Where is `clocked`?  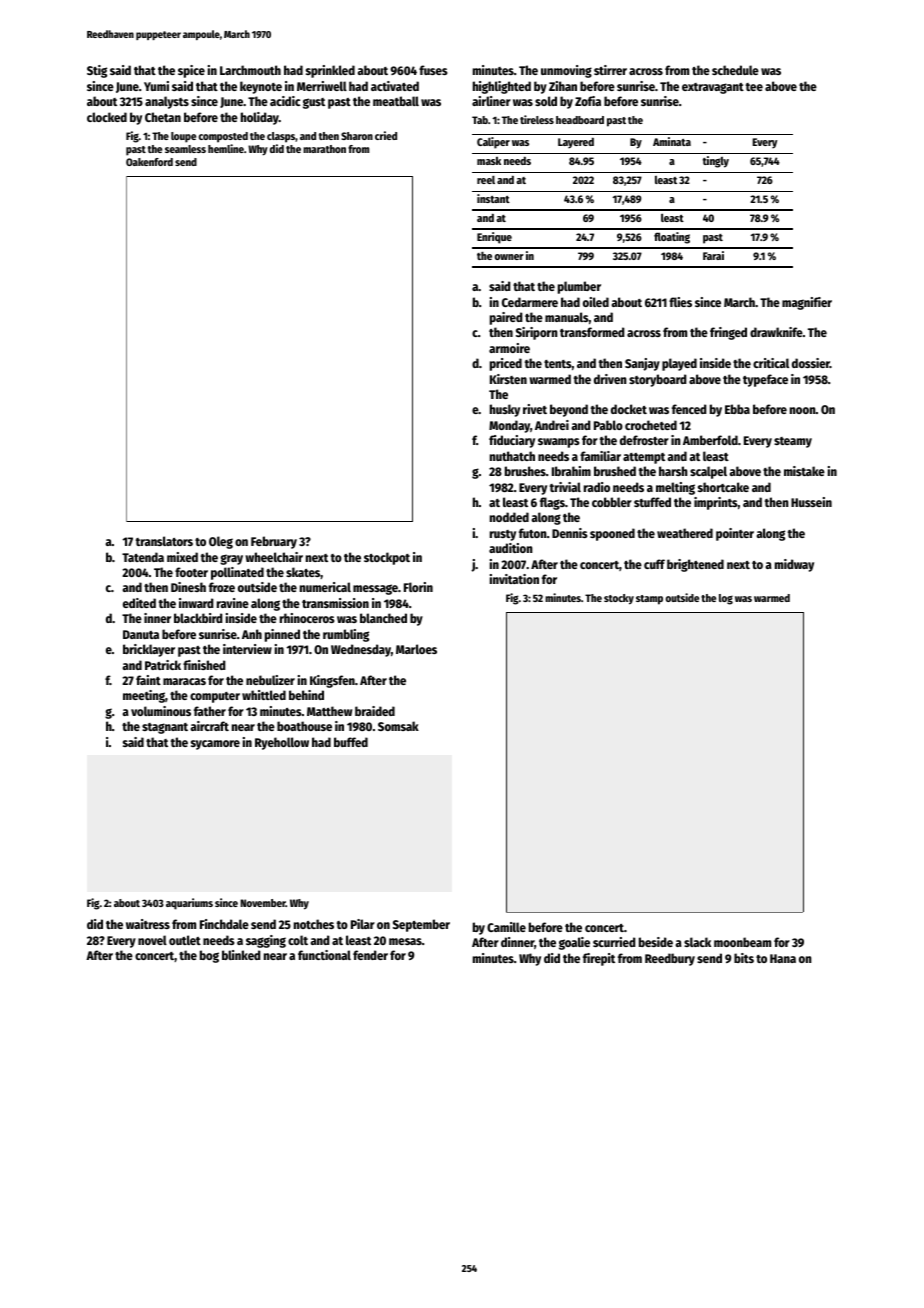 clocked is located at coordinates (107, 117).
